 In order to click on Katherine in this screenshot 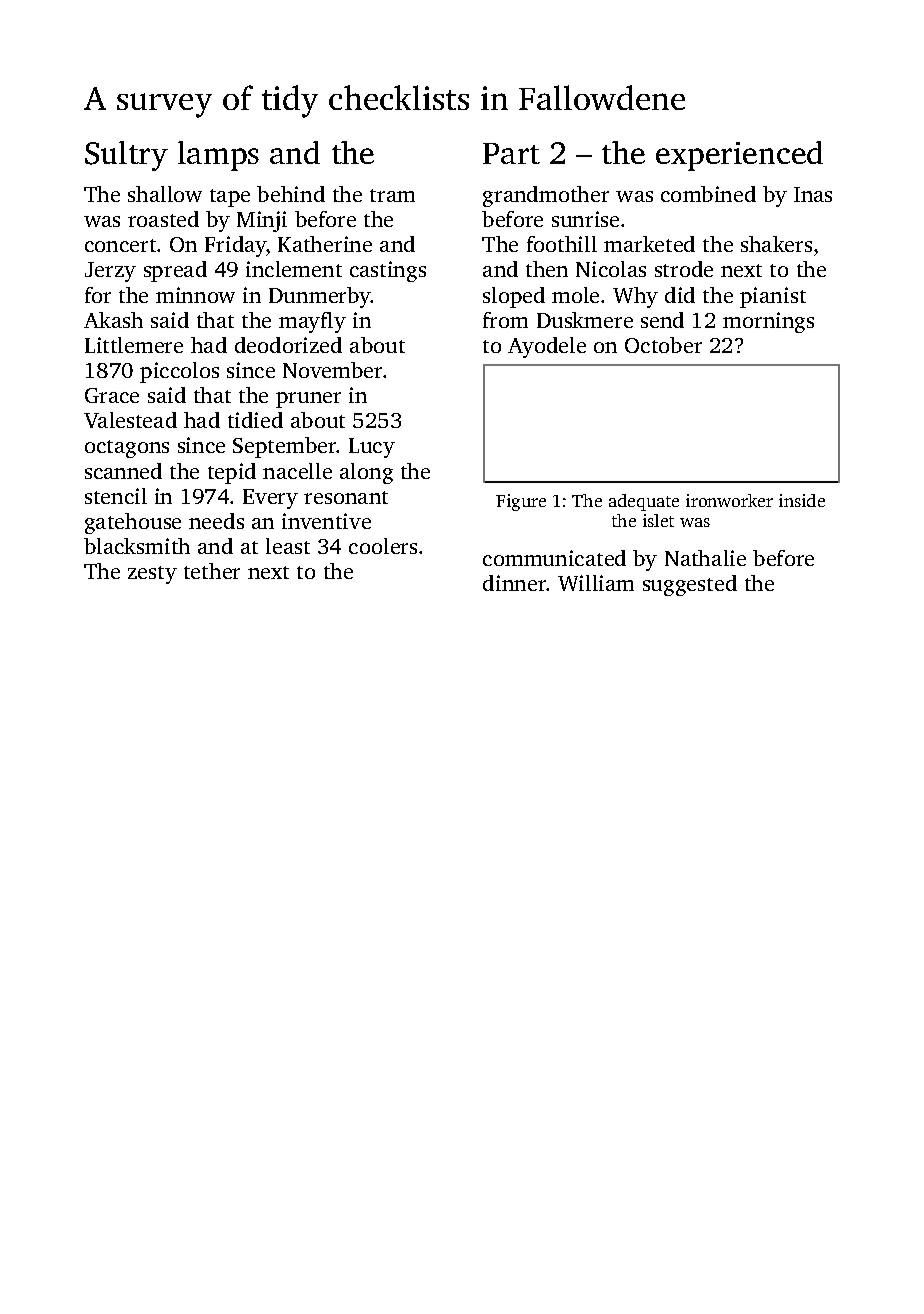, I will do `click(325, 244)`.
